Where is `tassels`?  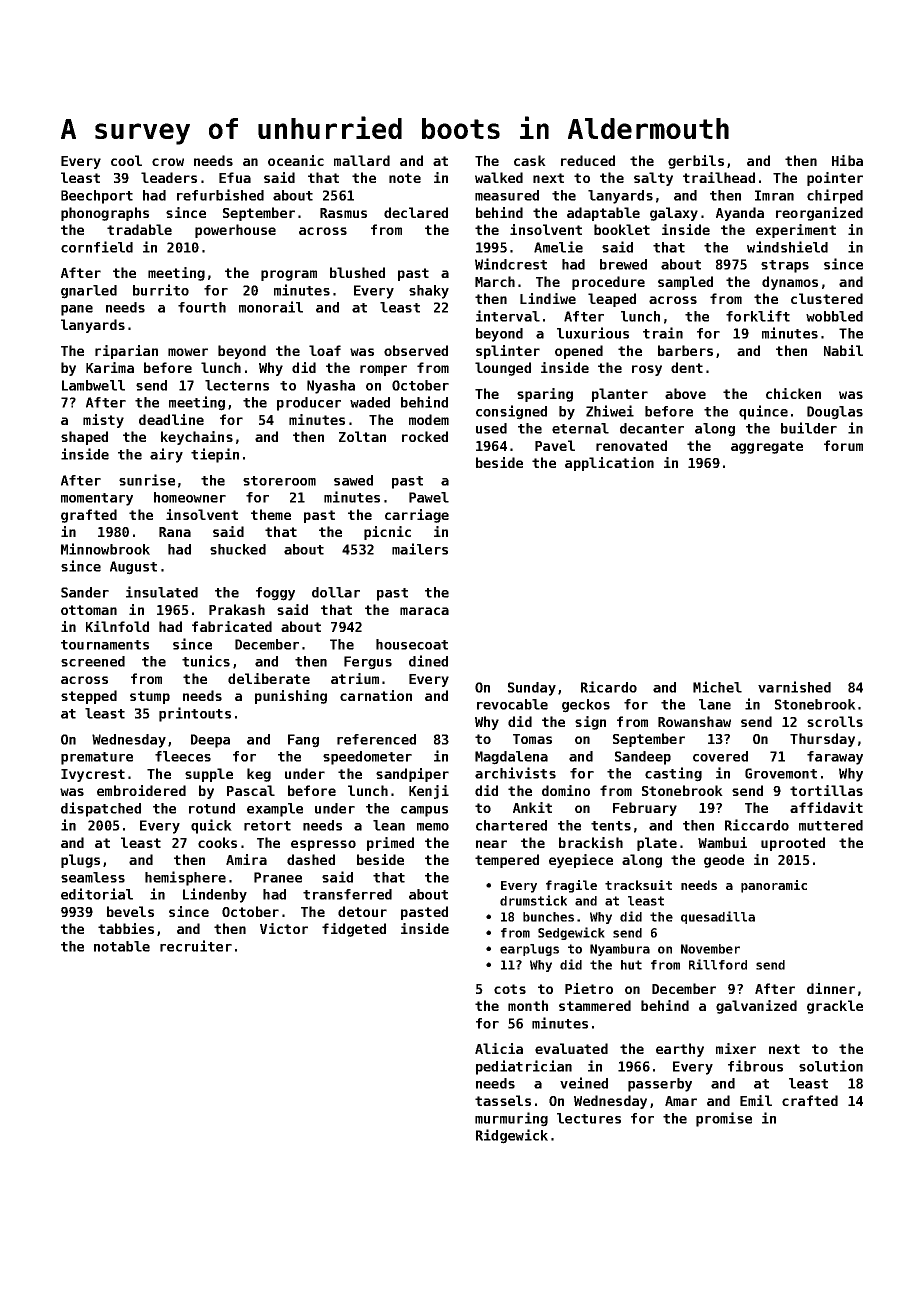
tassels is located at coordinates (503, 1100).
